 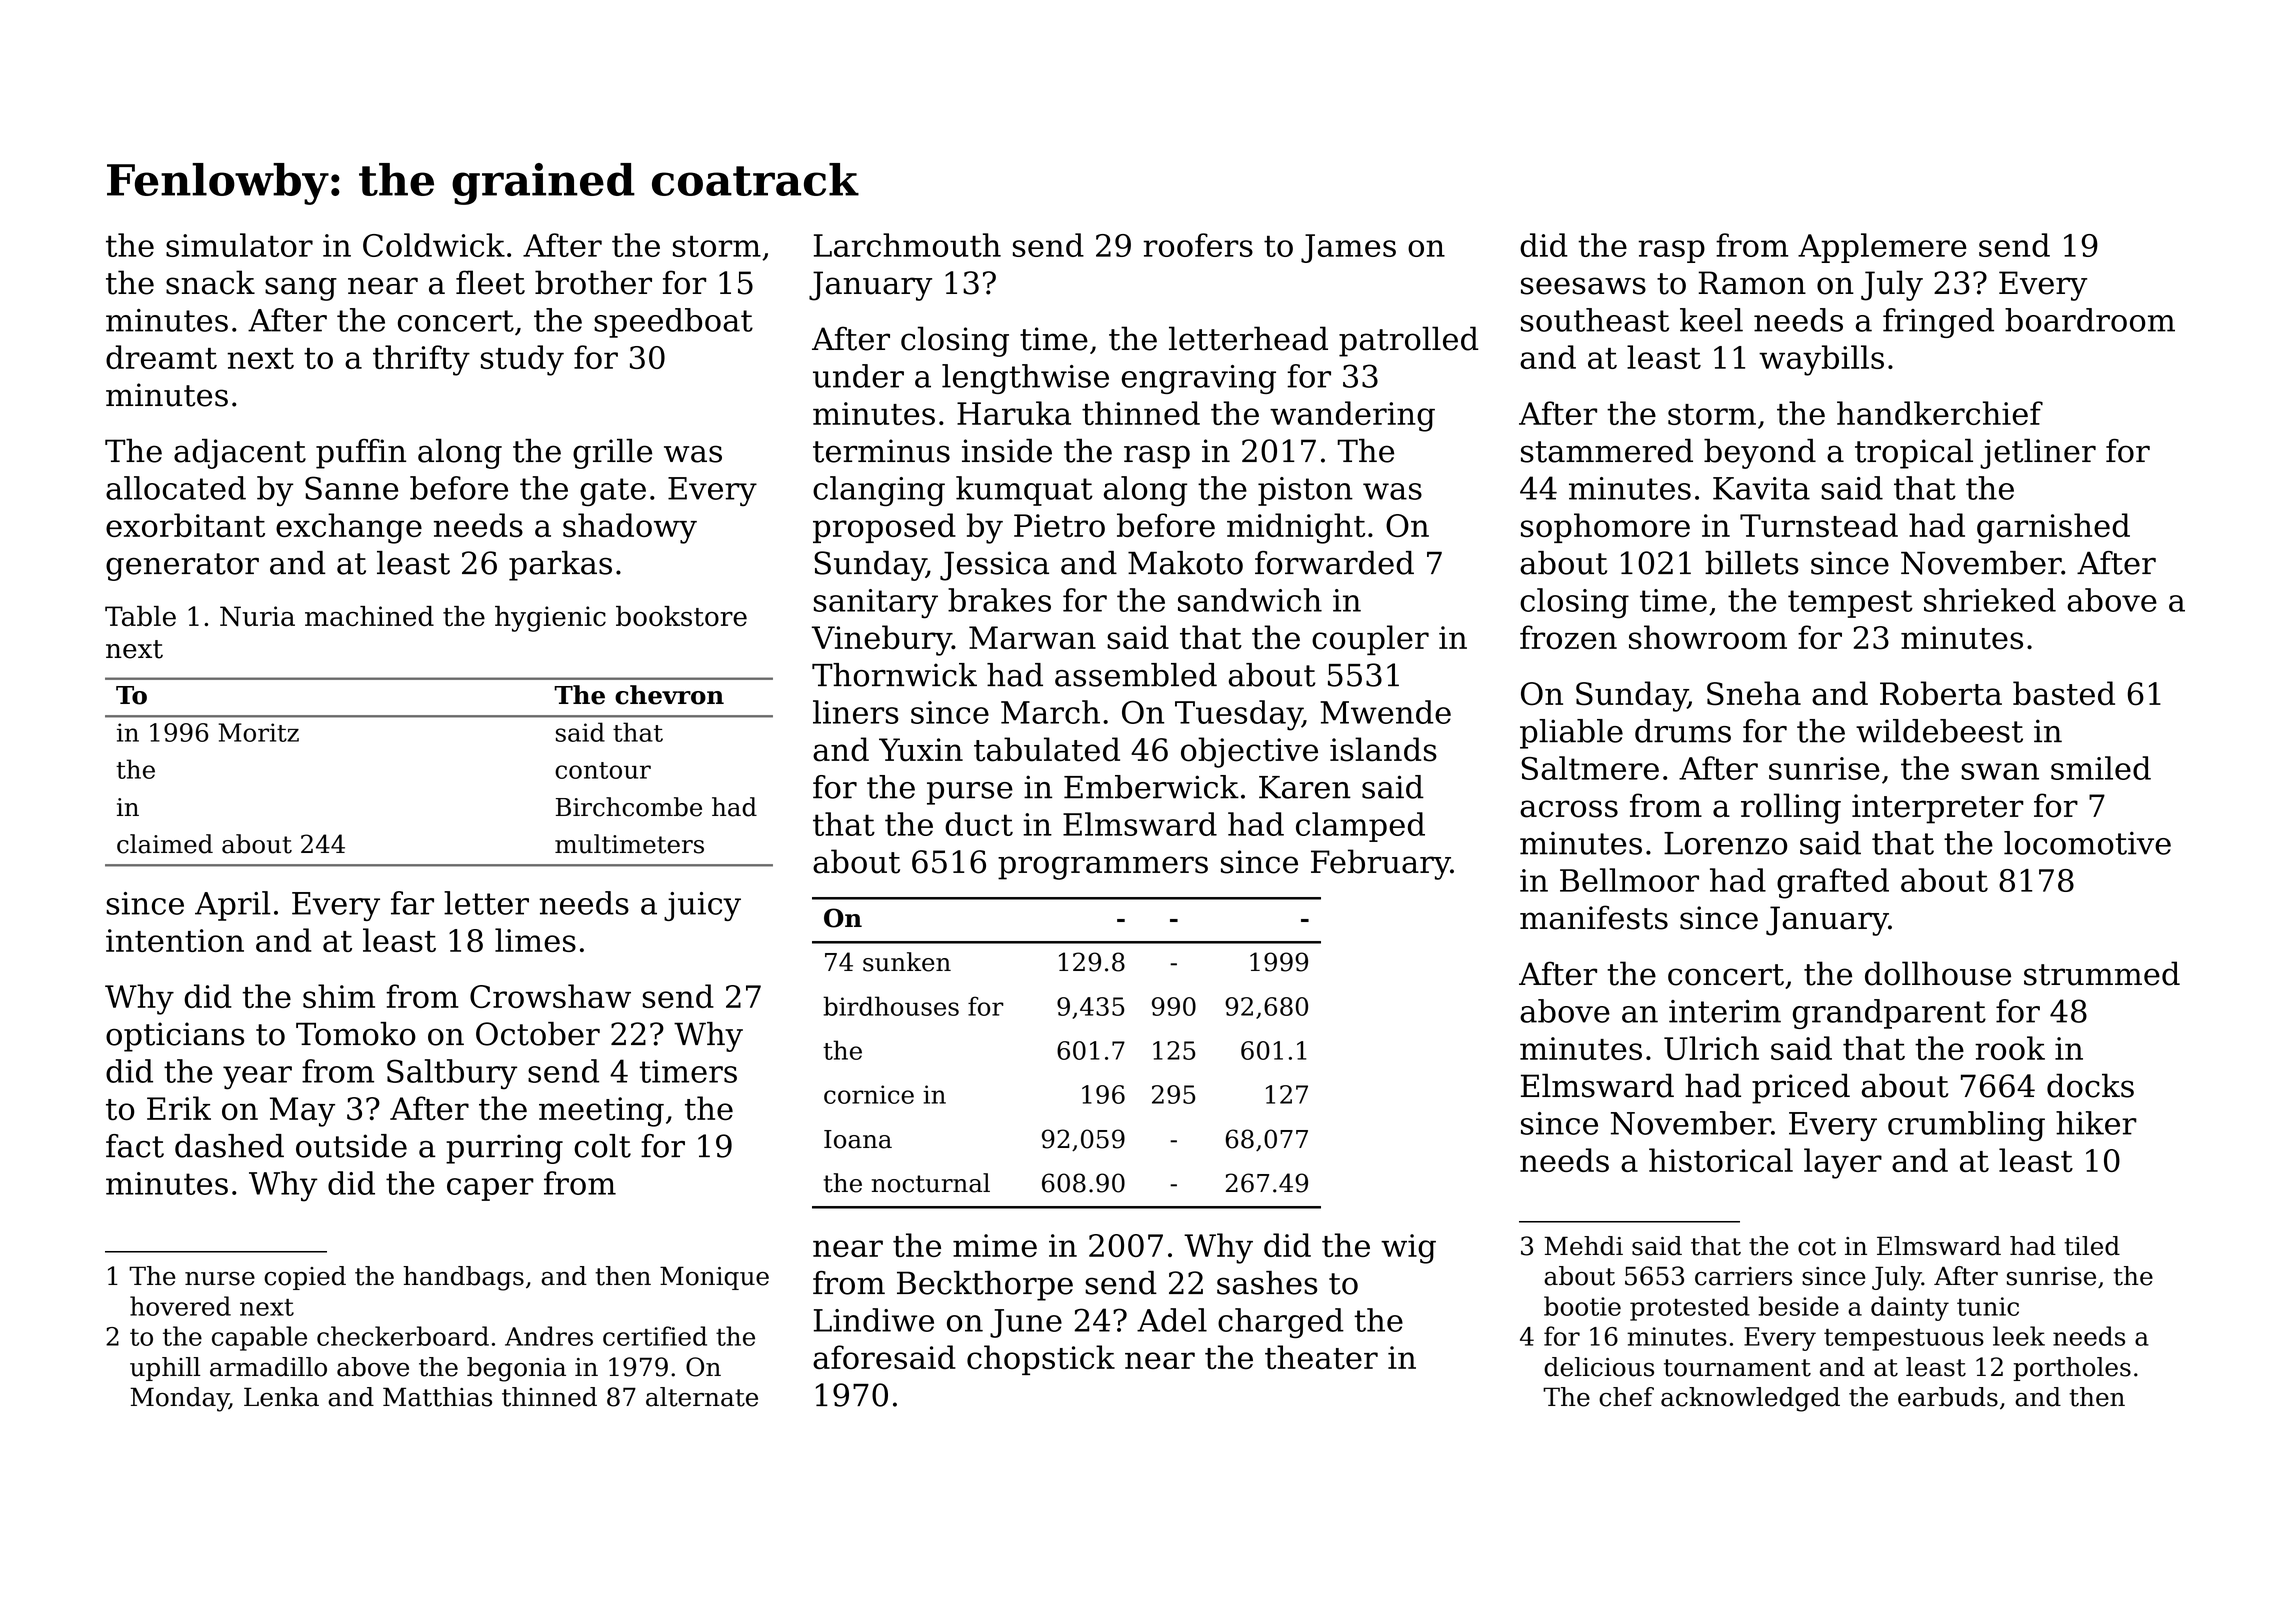 I want to click on dreamt, so click(x=161, y=357).
